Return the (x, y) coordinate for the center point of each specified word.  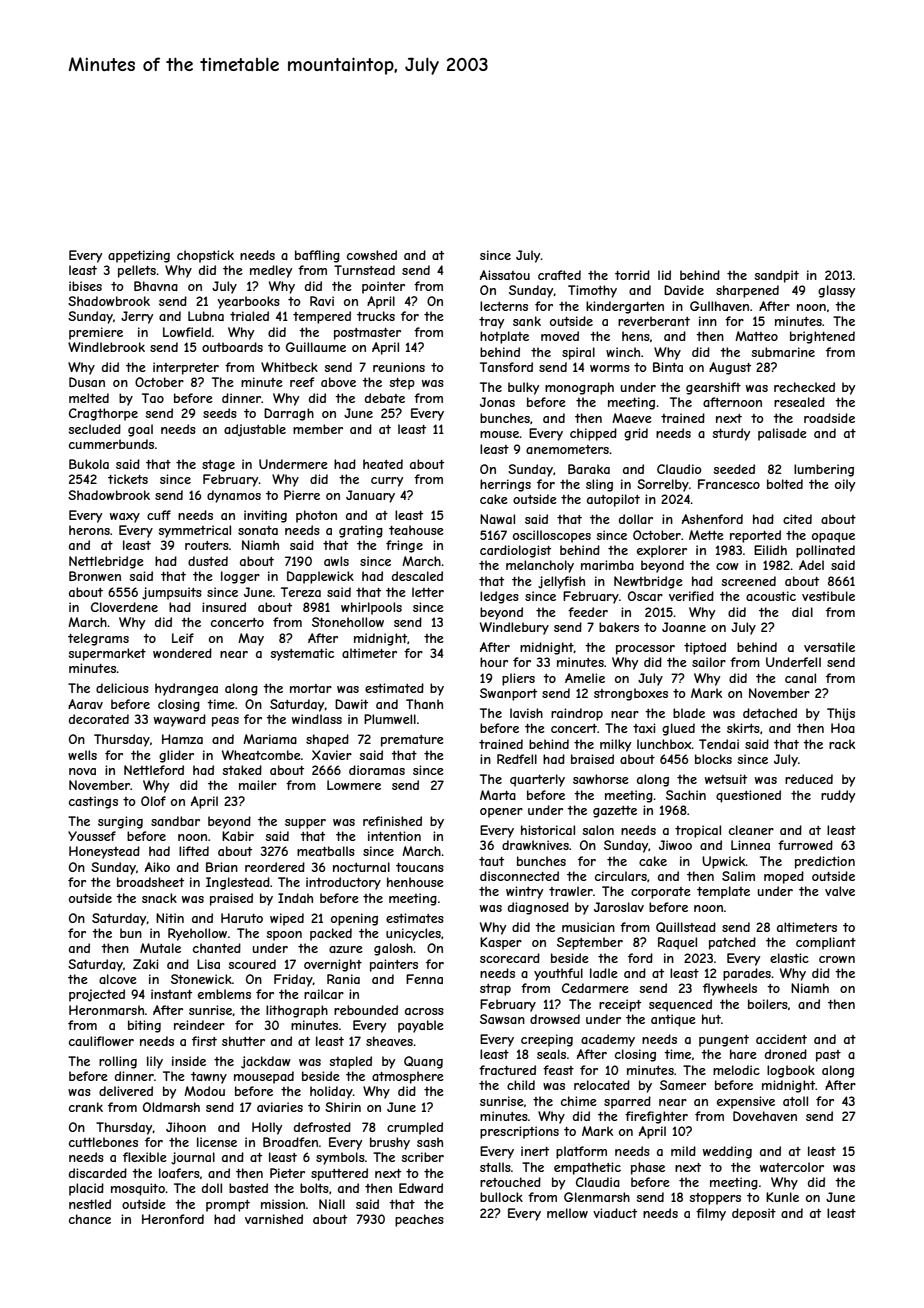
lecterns (504, 306)
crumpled (415, 1128)
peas (225, 722)
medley (271, 271)
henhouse (415, 882)
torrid (632, 275)
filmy (711, 1214)
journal (193, 1158)
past (828, 1056)
